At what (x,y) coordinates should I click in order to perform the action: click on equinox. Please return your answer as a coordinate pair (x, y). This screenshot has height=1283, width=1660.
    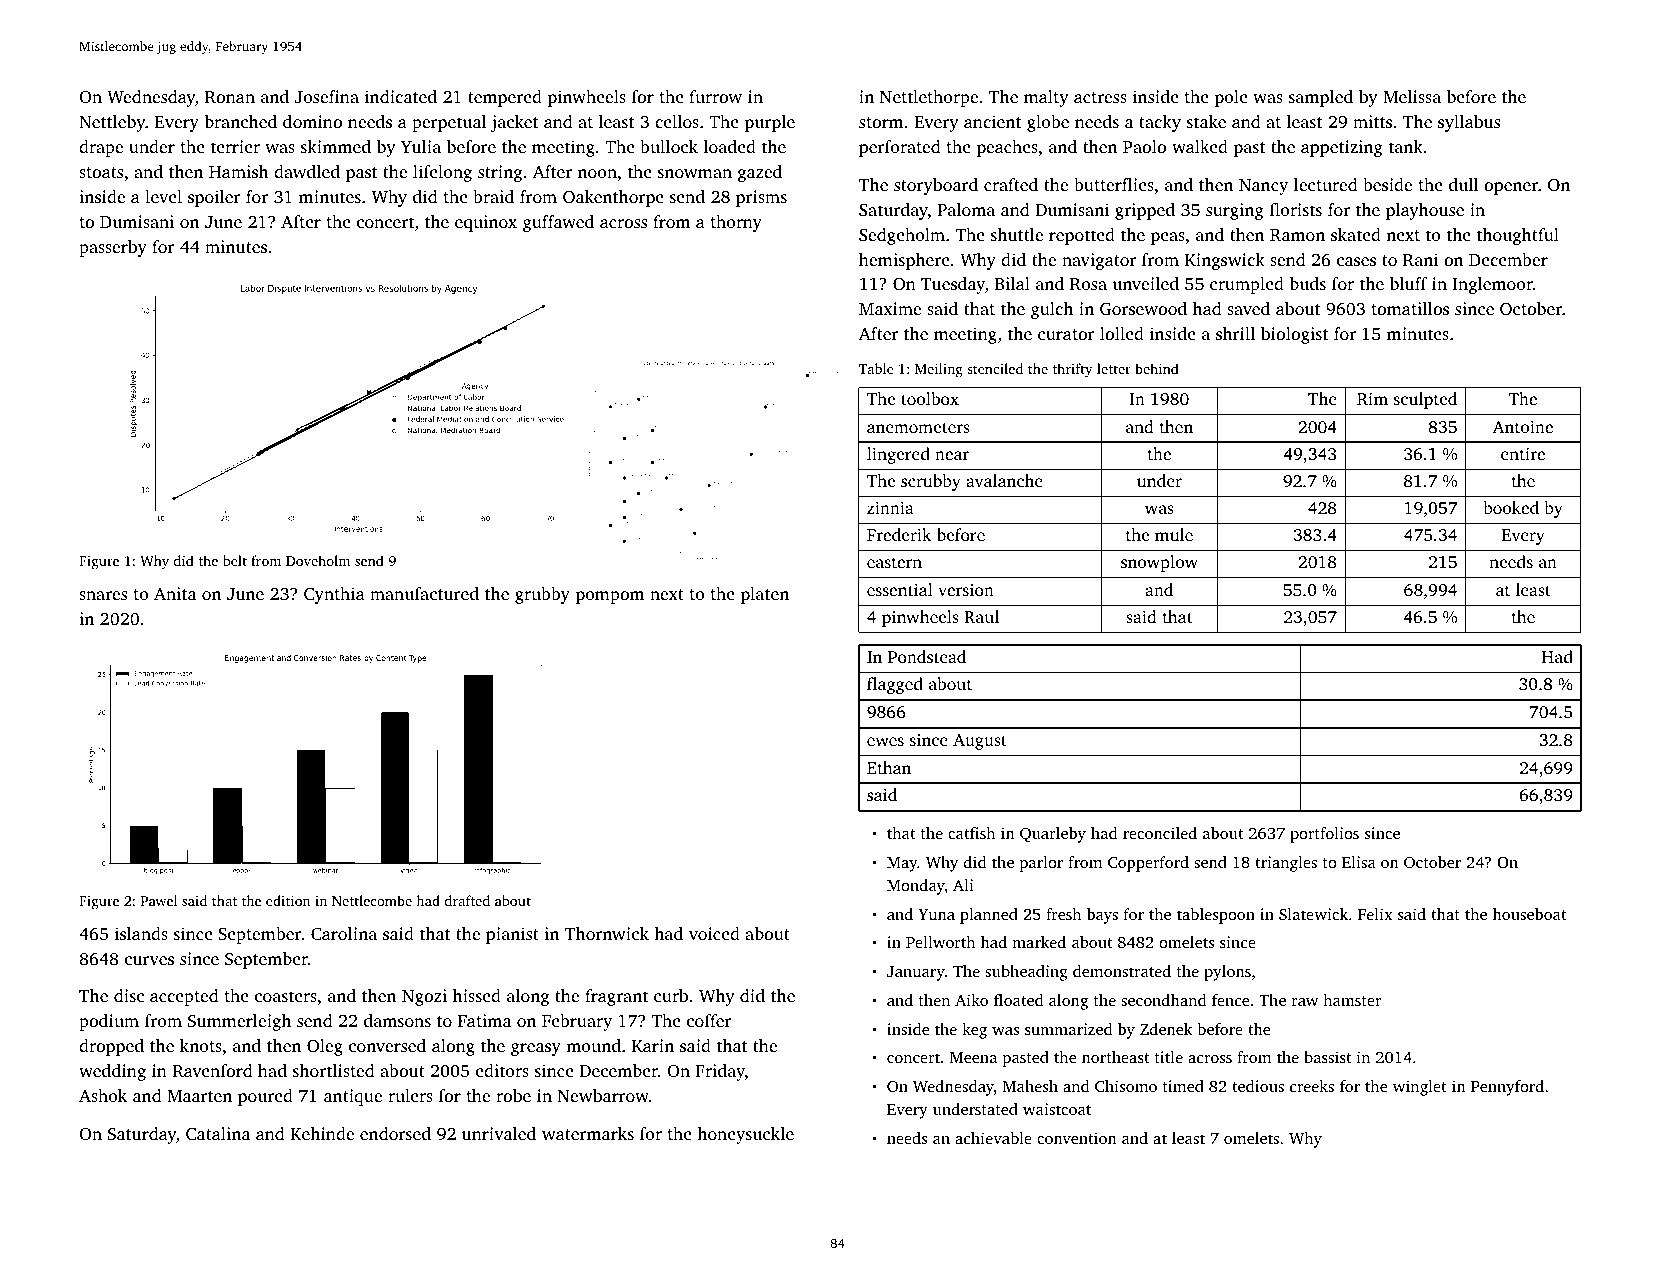
    Looking at the image, I should click on (486, 223).
